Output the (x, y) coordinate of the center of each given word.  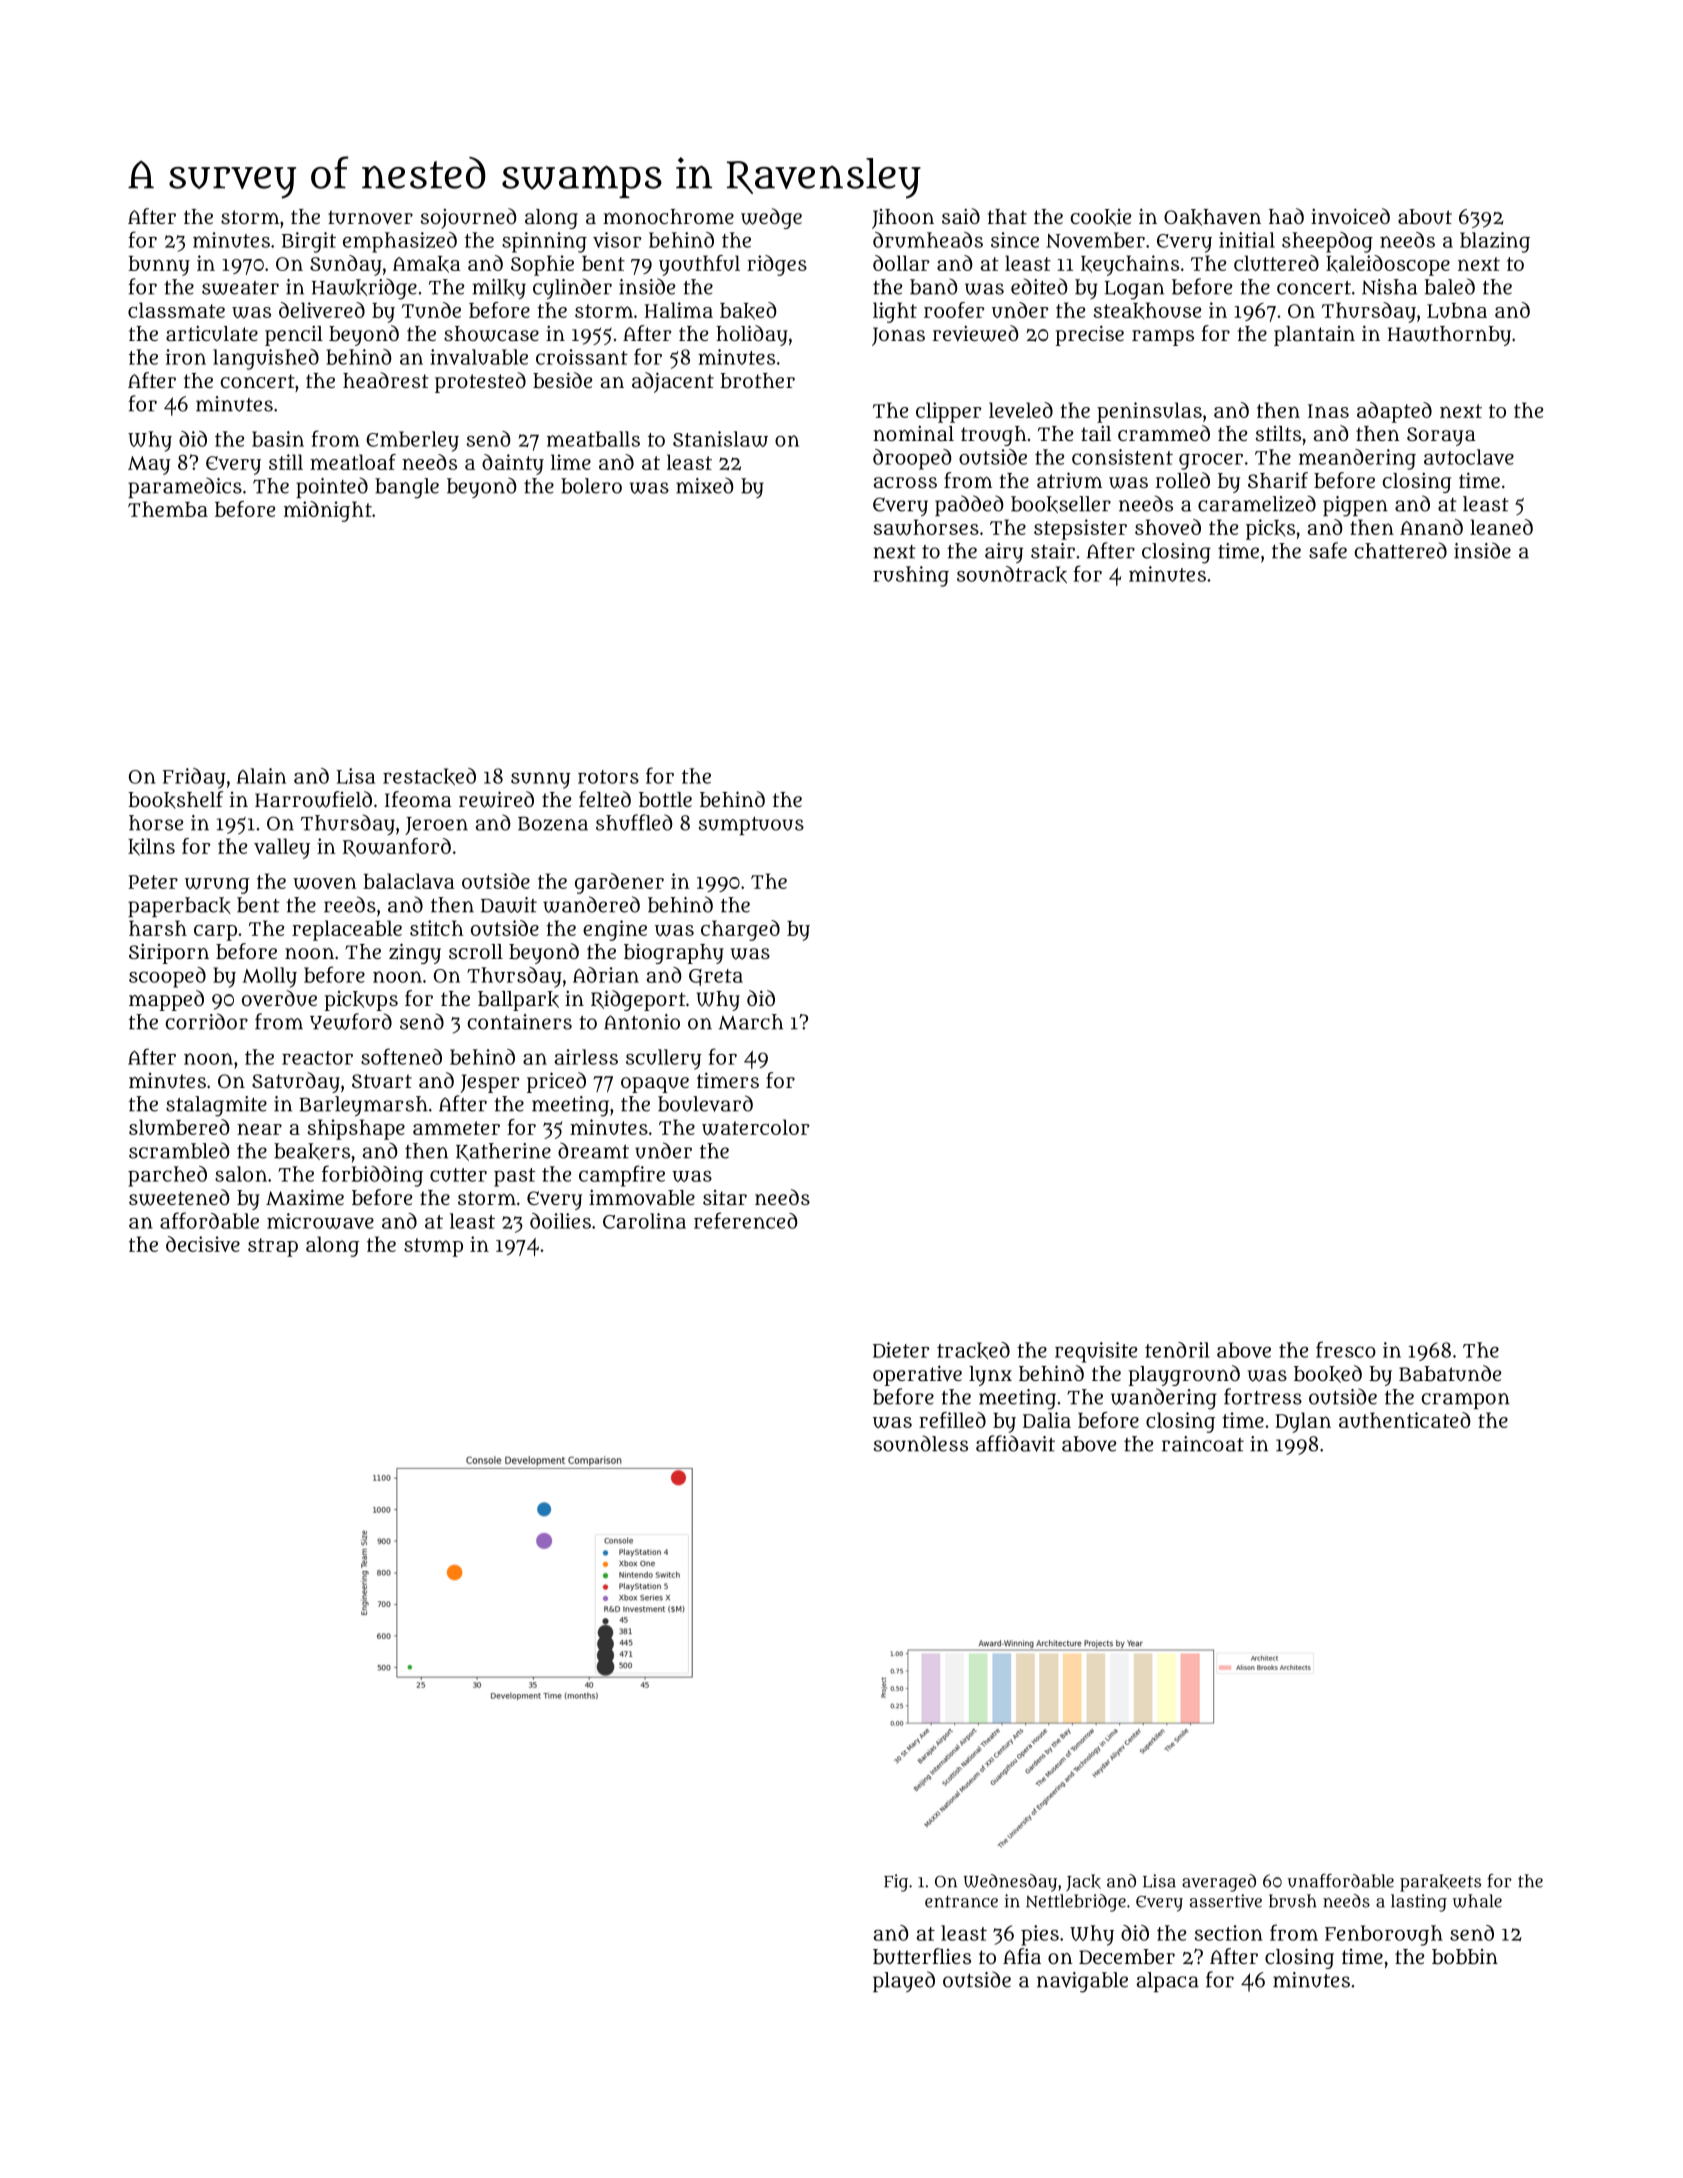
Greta (716, 977)
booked (1328, 1374)
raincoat (1203, 1444)
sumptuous (751, 826)
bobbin (1465, 1957)
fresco (1346, 1349)
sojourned (469, 218)
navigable (1082, 1982)
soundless (921, 1443)
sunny (541, 780)
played (904, 1981)
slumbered (179, 1127)
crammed (1164, 433)
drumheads (928, 240)
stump (433, 1247)
